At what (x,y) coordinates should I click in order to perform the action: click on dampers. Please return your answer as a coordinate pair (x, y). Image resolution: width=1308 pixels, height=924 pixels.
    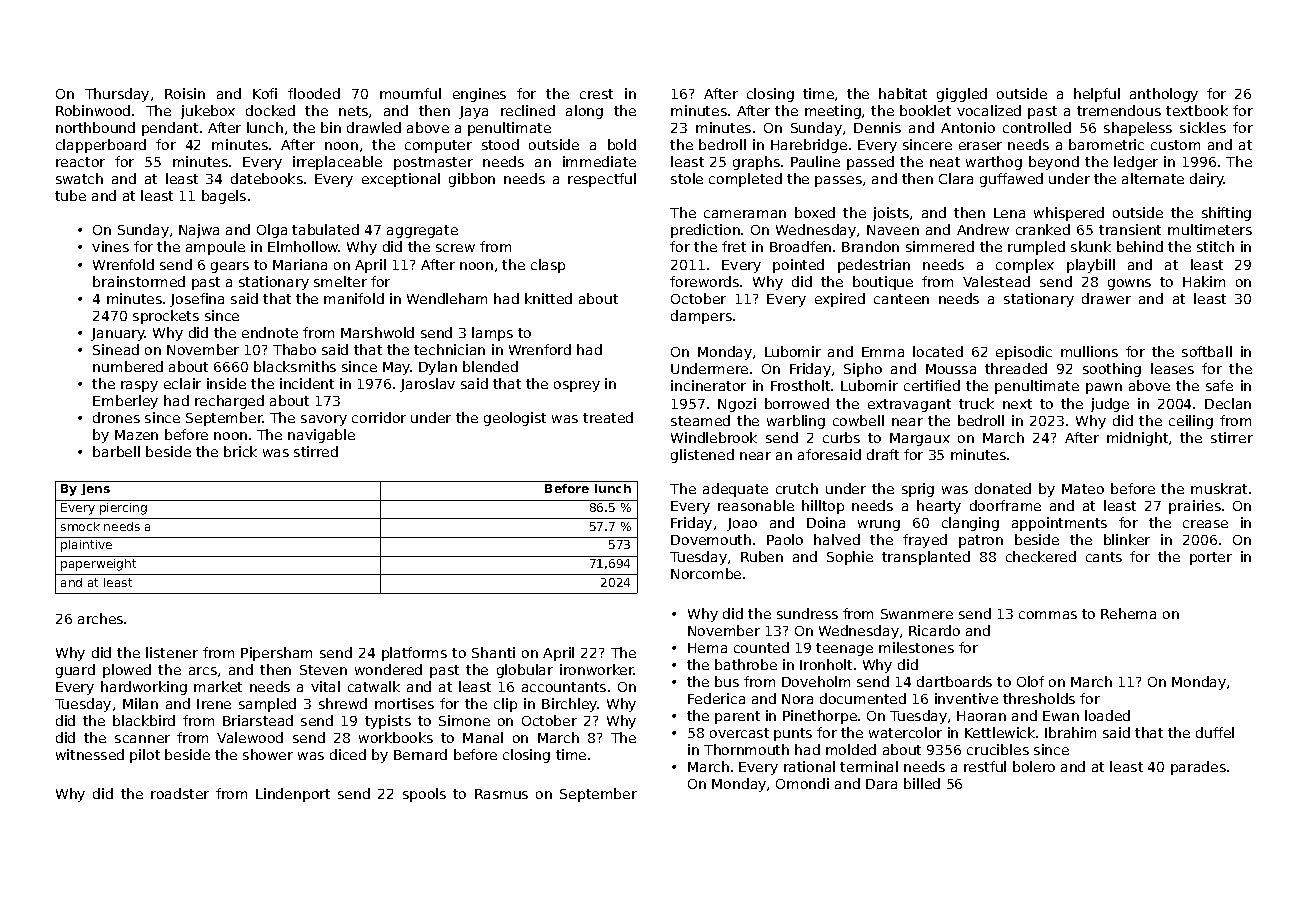
    Looking at the image, I should click on (701, 317).
